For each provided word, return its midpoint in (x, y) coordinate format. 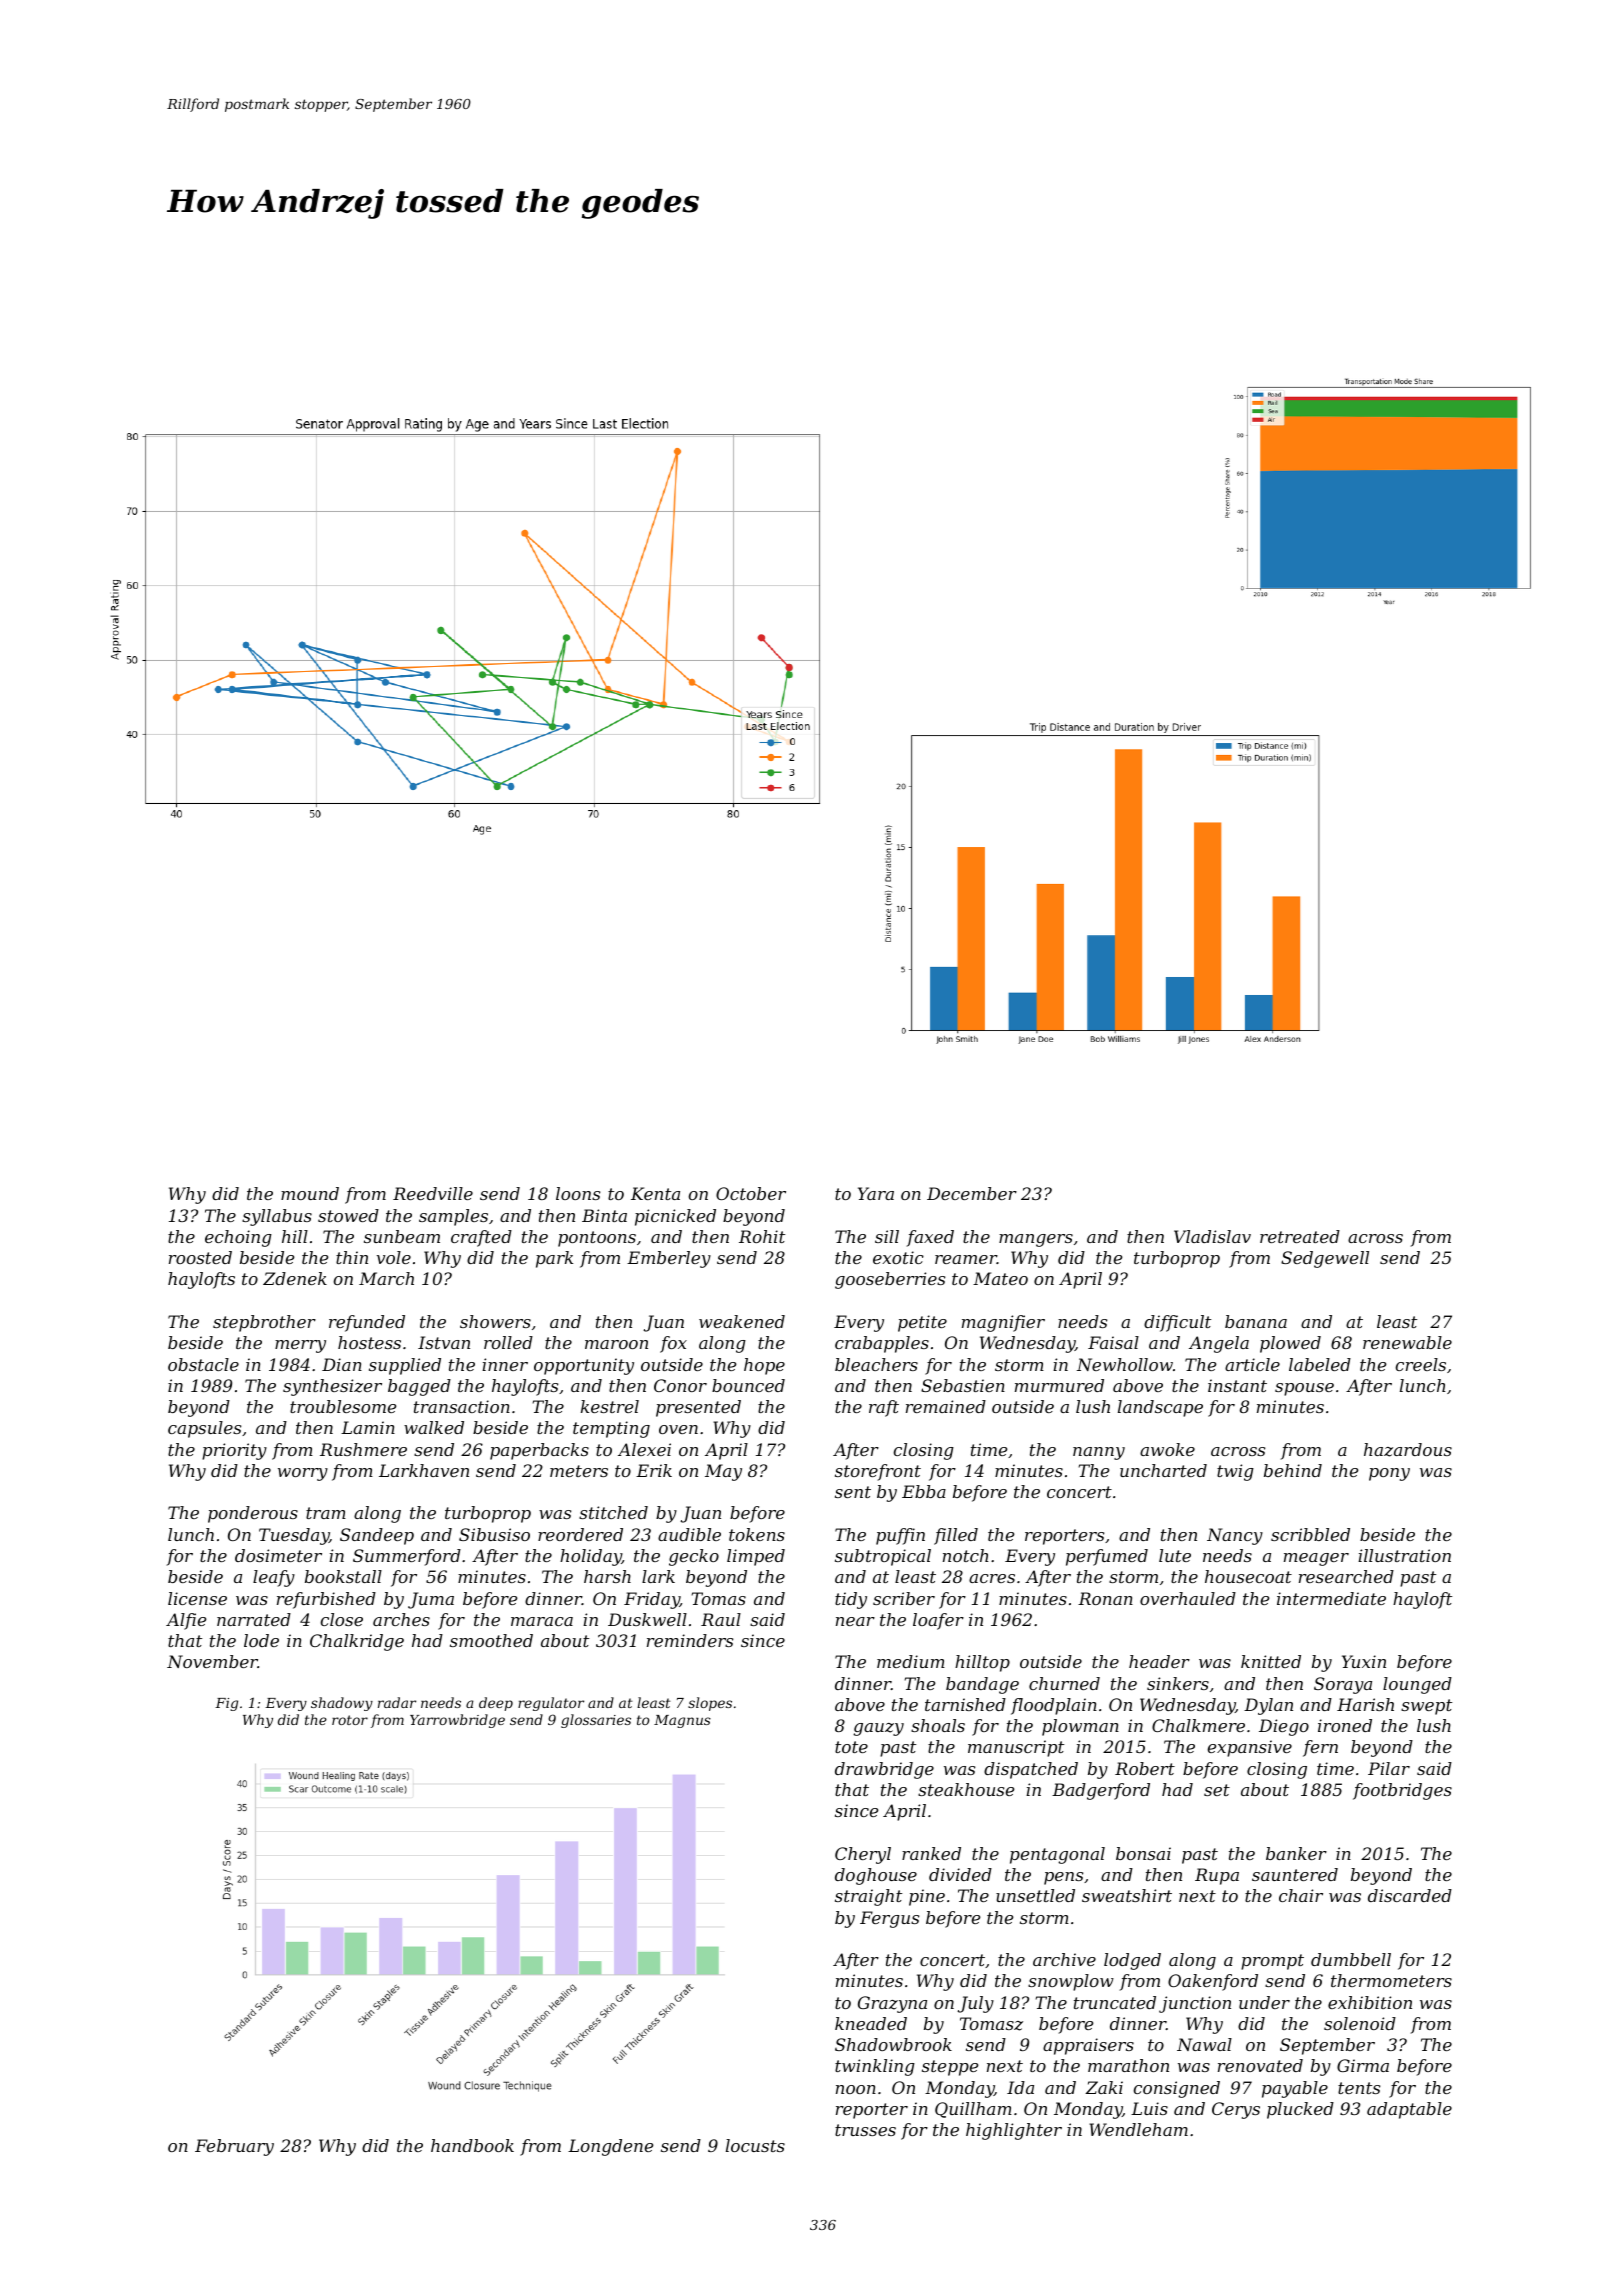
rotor (350, 1720)
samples (453, 1217)
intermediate (1331, 1598)
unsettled (1035, 1895)
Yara (876, 1193)
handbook (472, 2145)
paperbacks (539, 1451)
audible (689, 1534)
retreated (1300, 1236)
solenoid (1360, 2023)
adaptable (1409, 2110)
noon (856, 2089)
